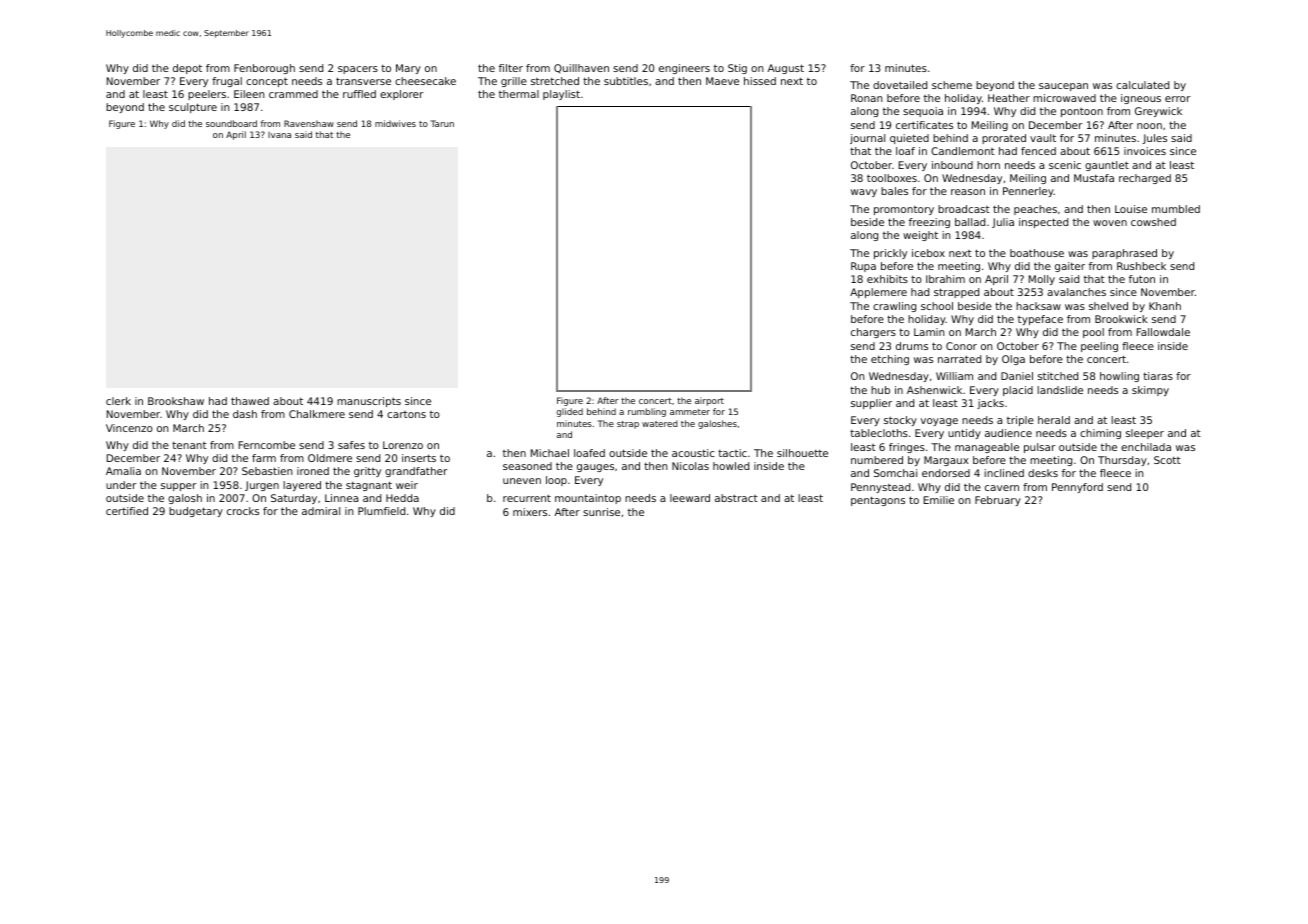 The height and width of the screenshot is (924, 1308). I want to click on certified, so click(127, 511).
